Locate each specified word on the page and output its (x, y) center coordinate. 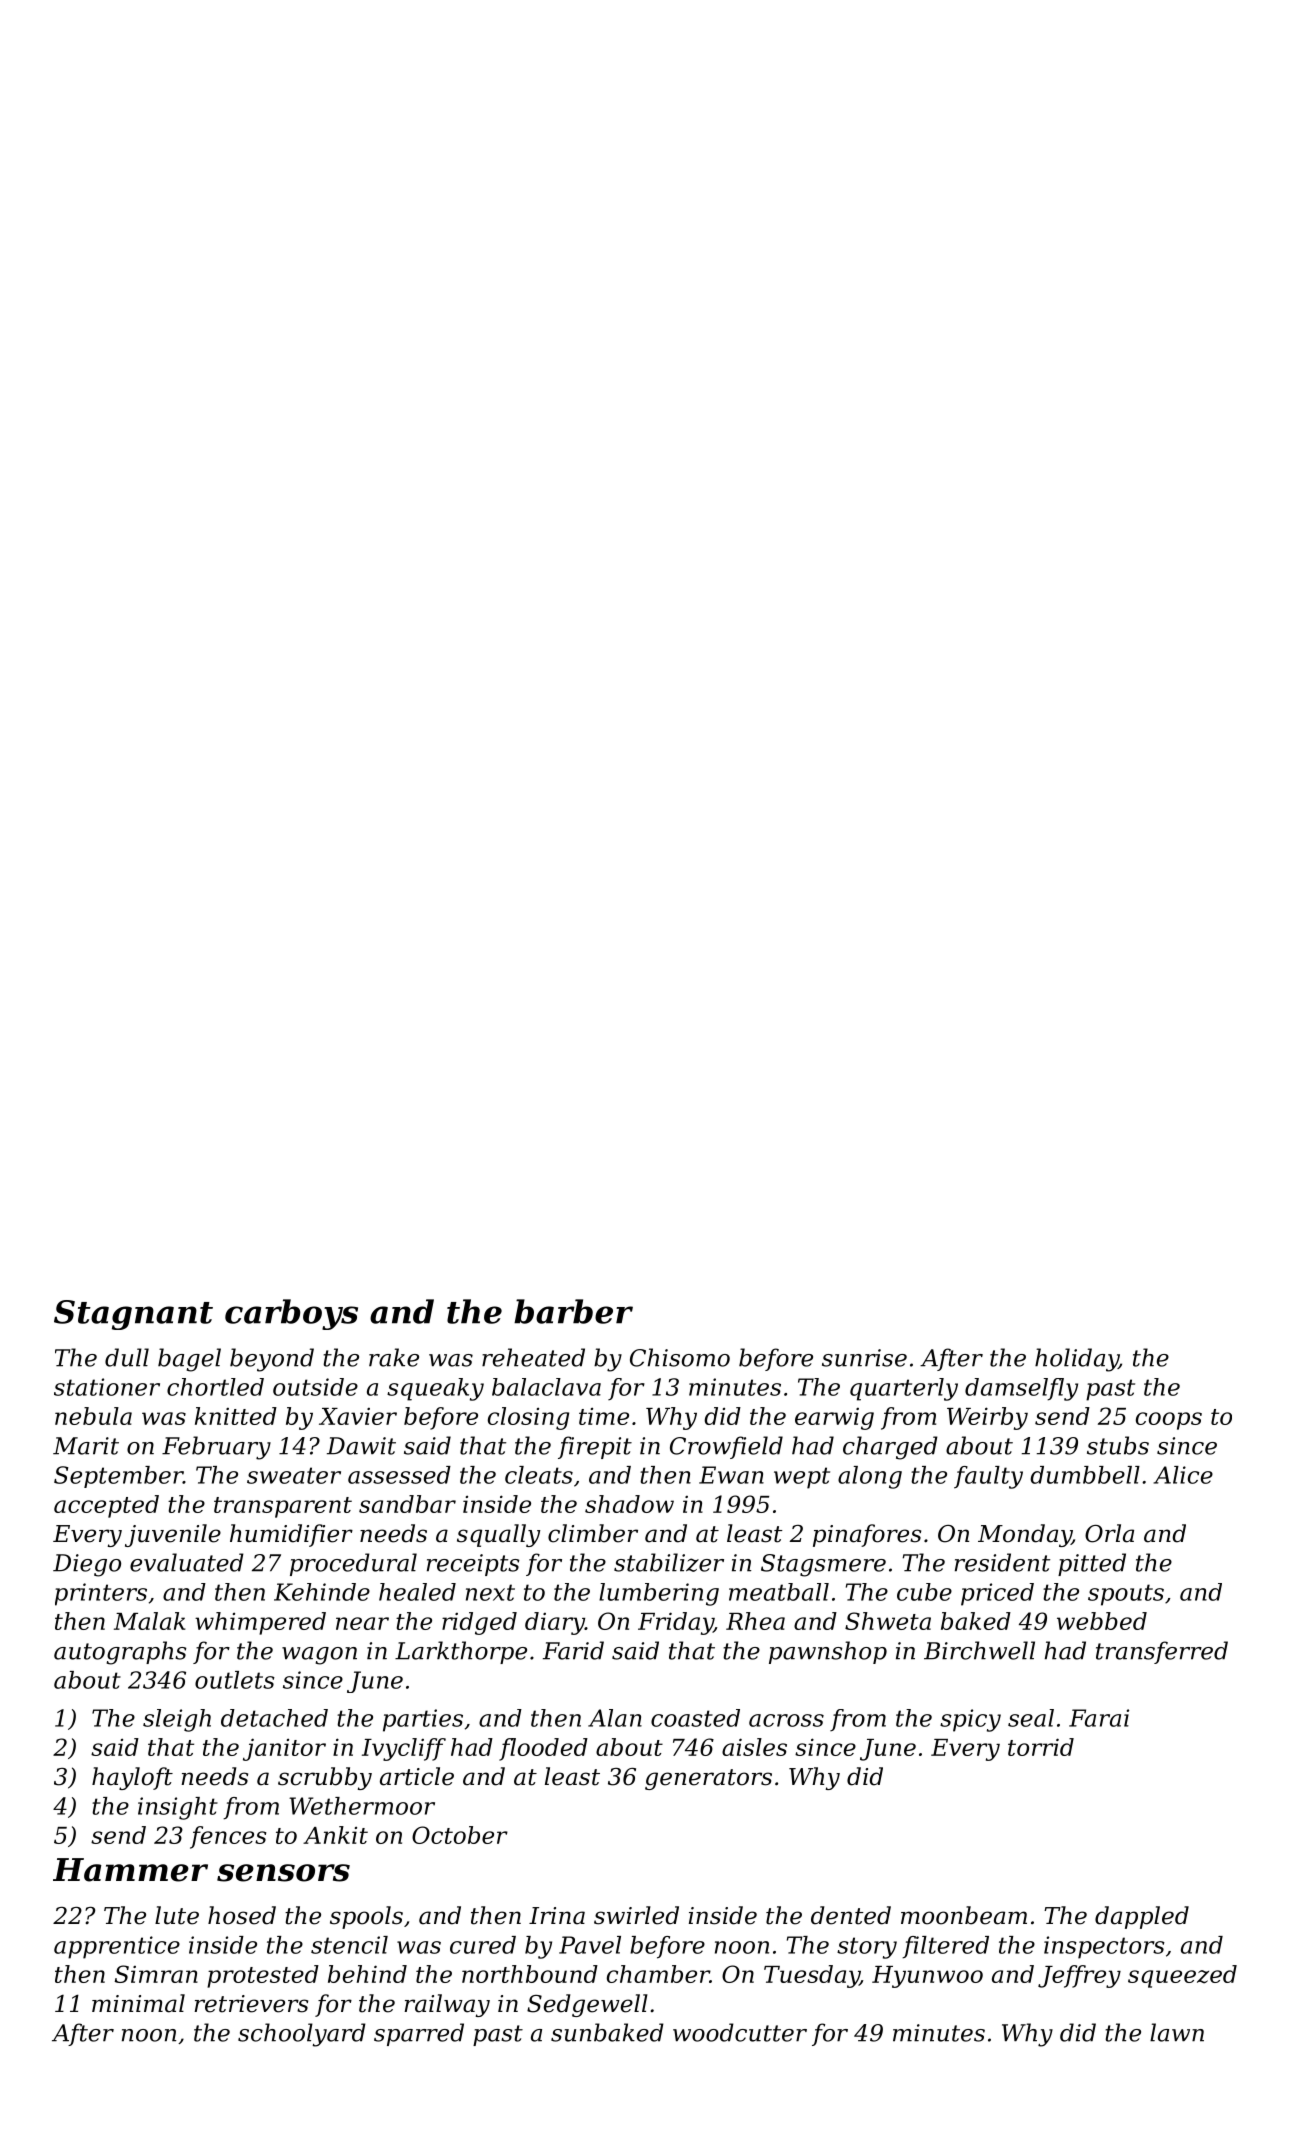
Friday (676, 1623)
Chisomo (680, 1357)
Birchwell (979, 1650)
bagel (189, 1360)
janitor (284, 1749)
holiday (1077, 1360)
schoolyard (302, 2035)
